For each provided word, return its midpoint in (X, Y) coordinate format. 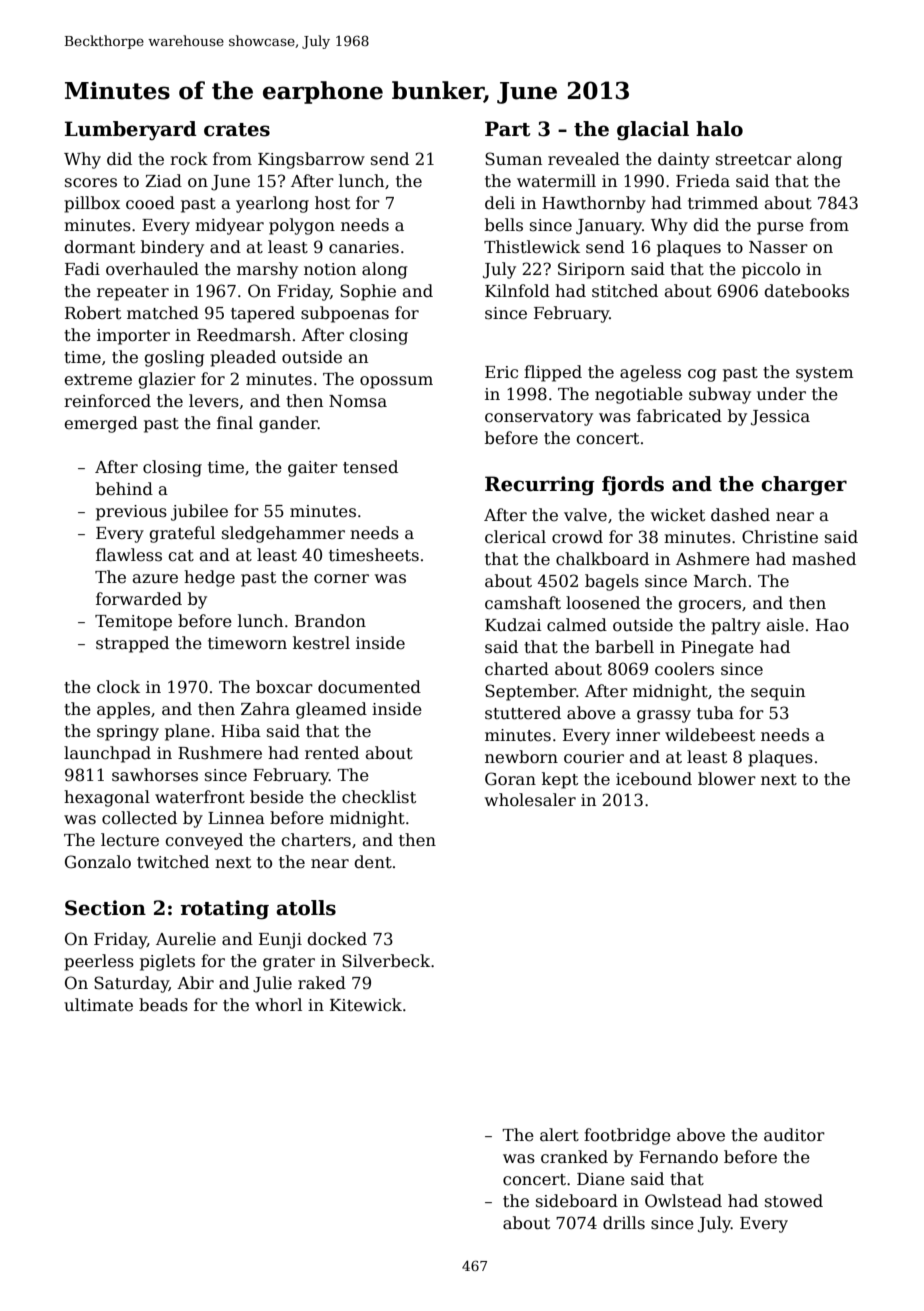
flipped (553, 373)
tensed (370, 467)
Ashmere (713, 559)
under (781, 394)
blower (727, 779)
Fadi (82, 269)
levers (214, 401)
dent (373, 862)
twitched (173, 862)
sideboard (577, 1201)
